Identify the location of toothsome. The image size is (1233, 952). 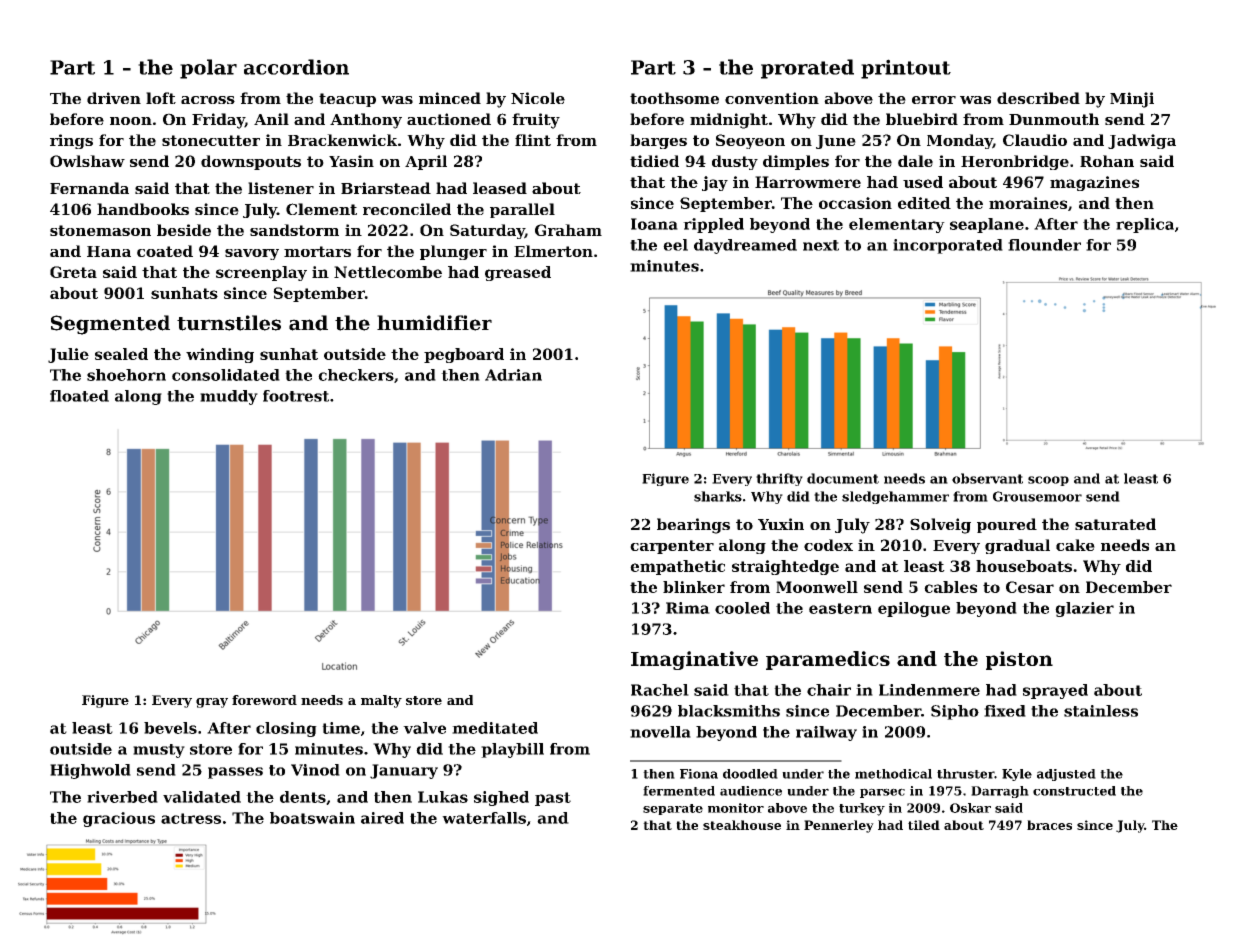
(674, 98).
